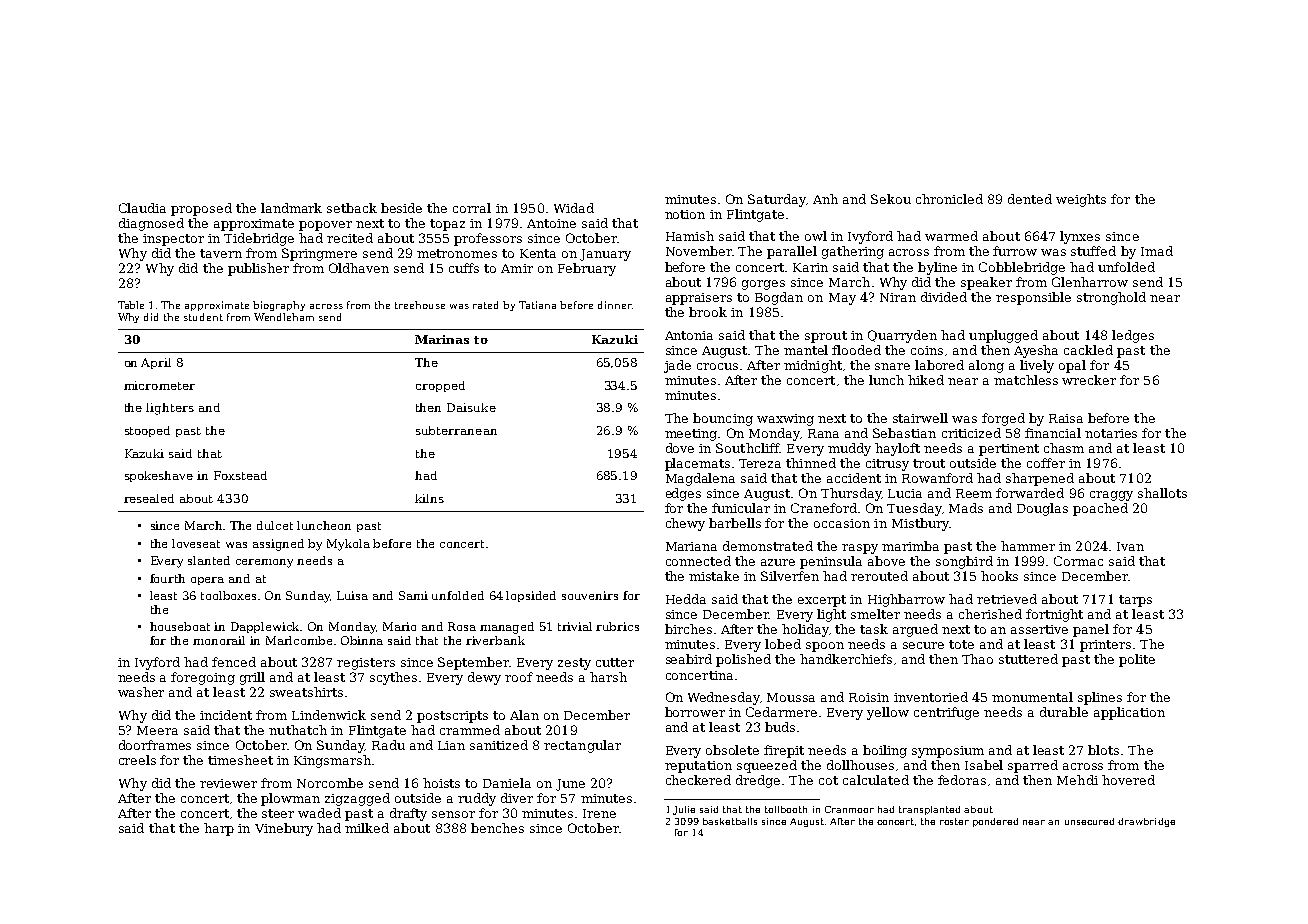  What do you see at coordinates (677, 366) in the page?
I see `jade` at bounding box center [677, 366].
